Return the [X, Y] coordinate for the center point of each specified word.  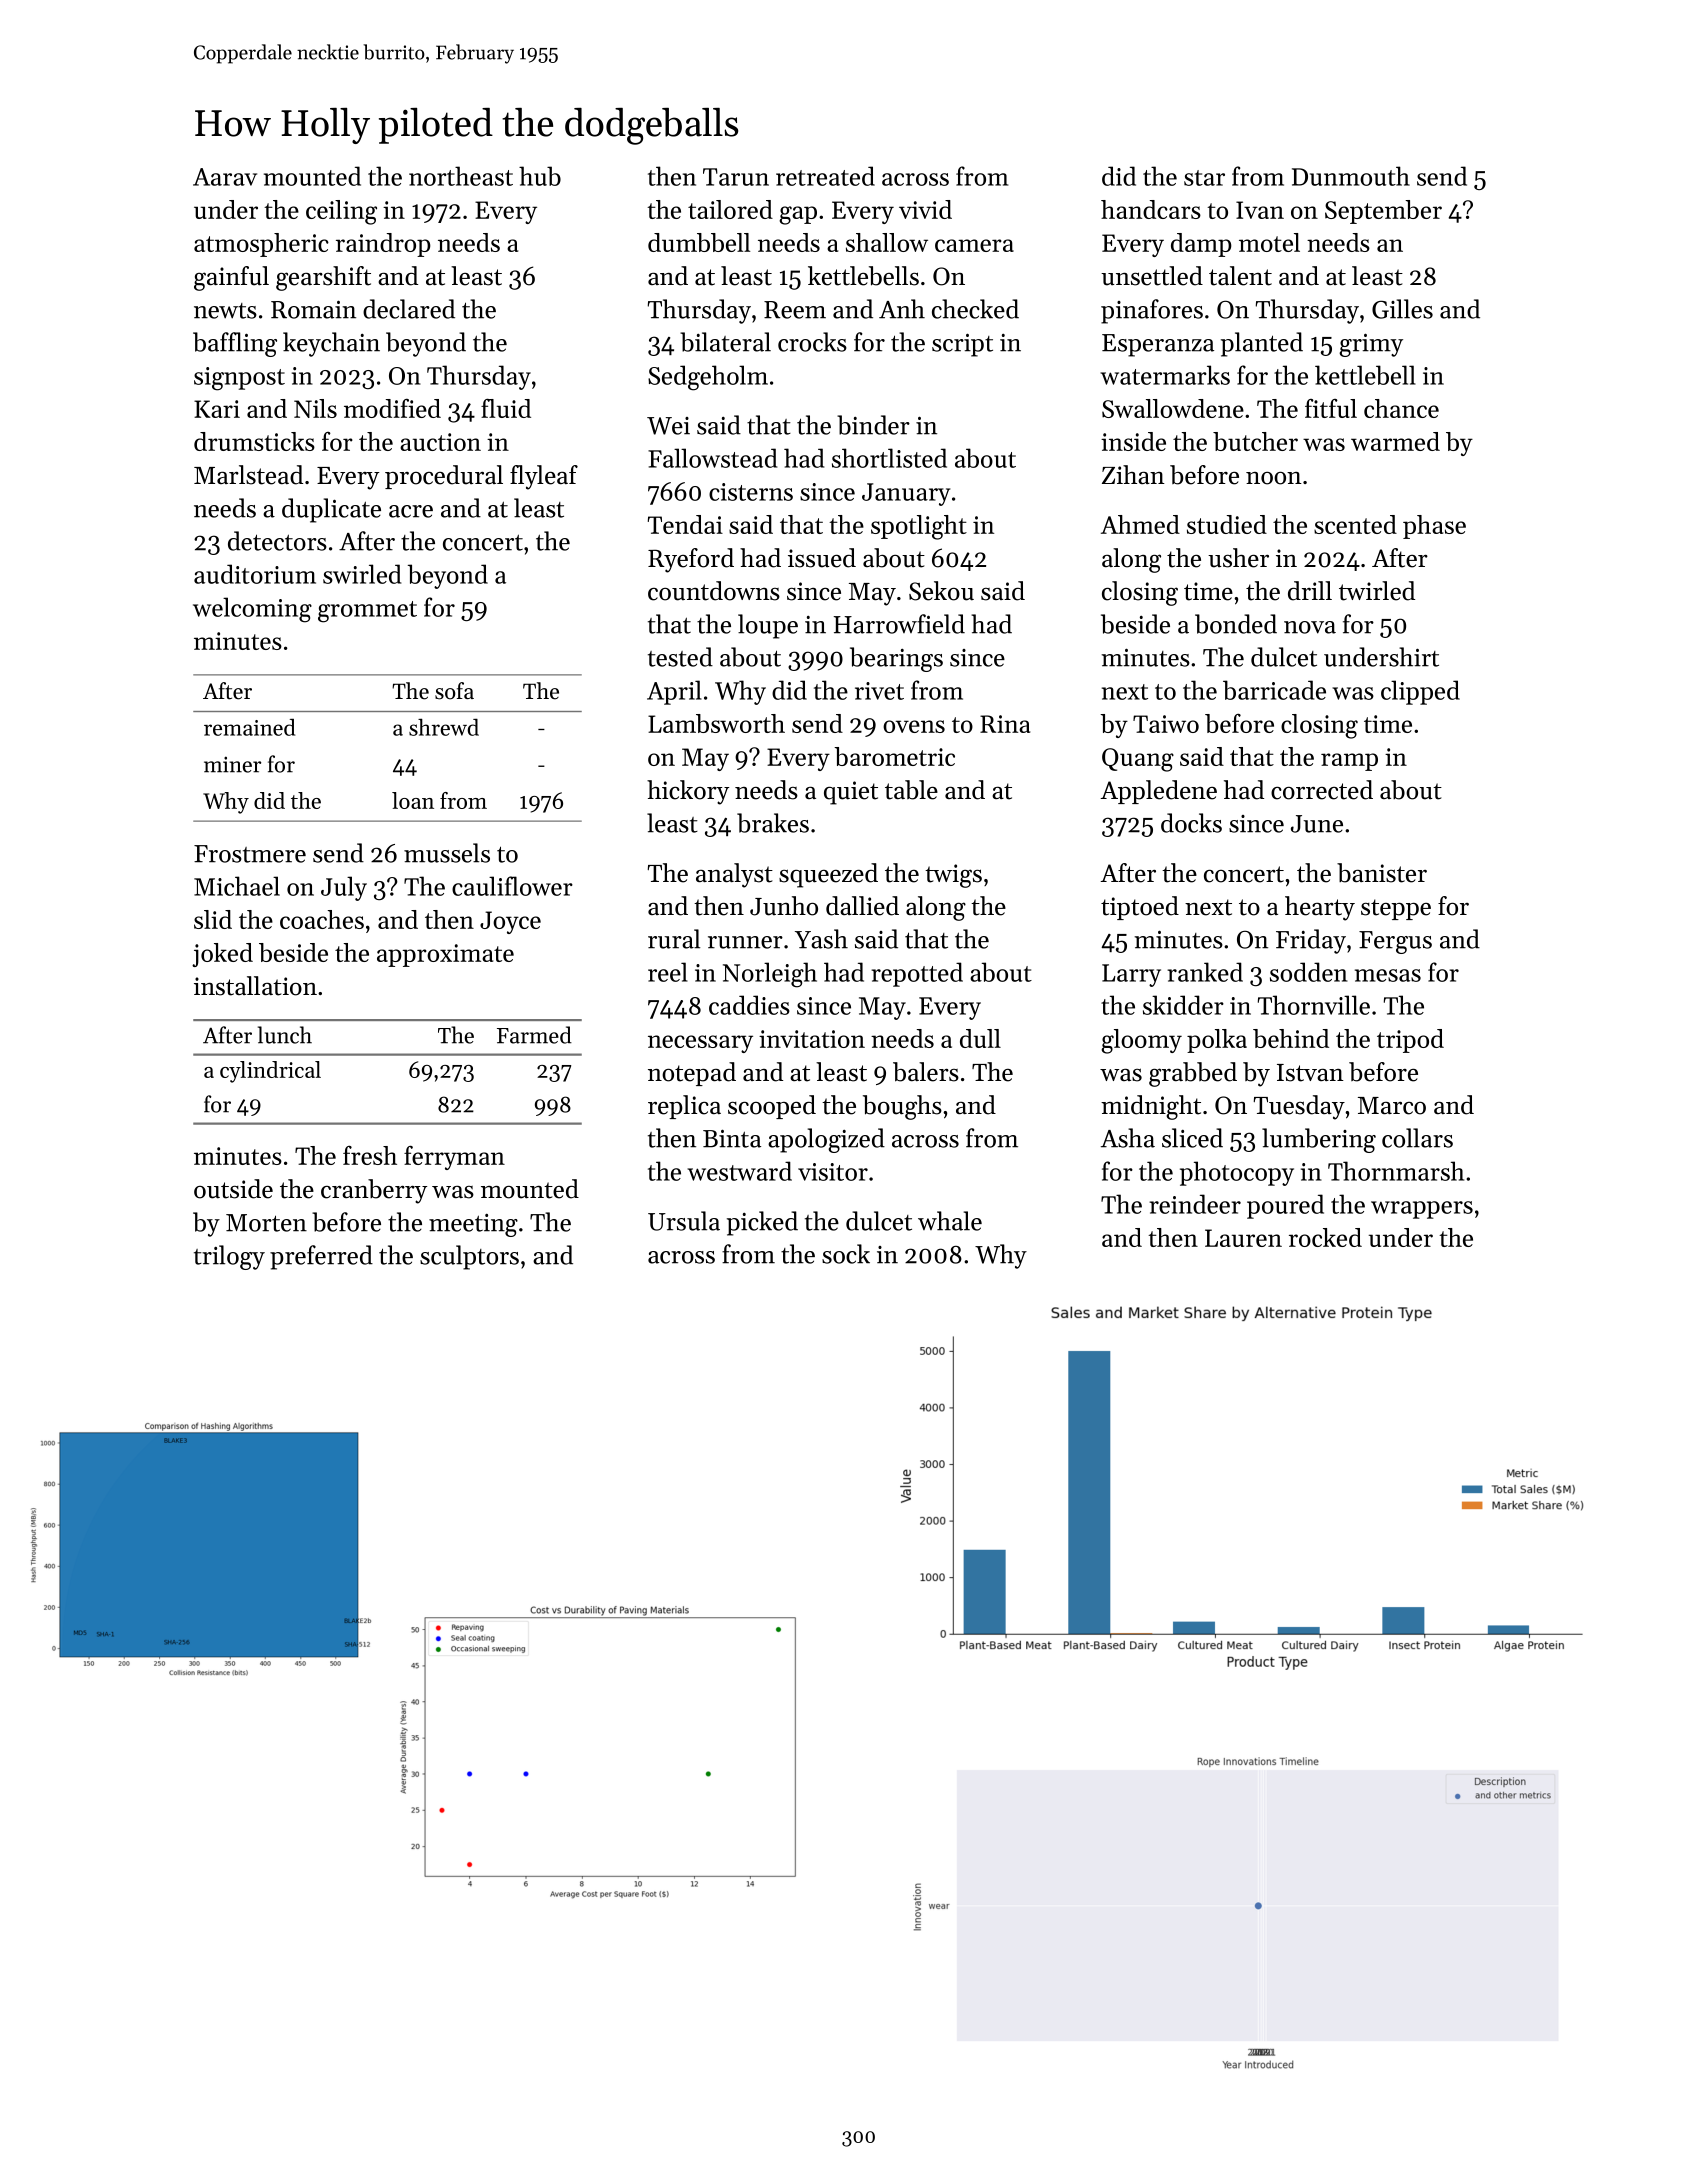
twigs [953, 876]
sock [846, 1254]
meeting [473, 1225]
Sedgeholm [708, 378]
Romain [313, 309]
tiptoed [1140, 908]
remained [249, 727]
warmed [1395, 441]
